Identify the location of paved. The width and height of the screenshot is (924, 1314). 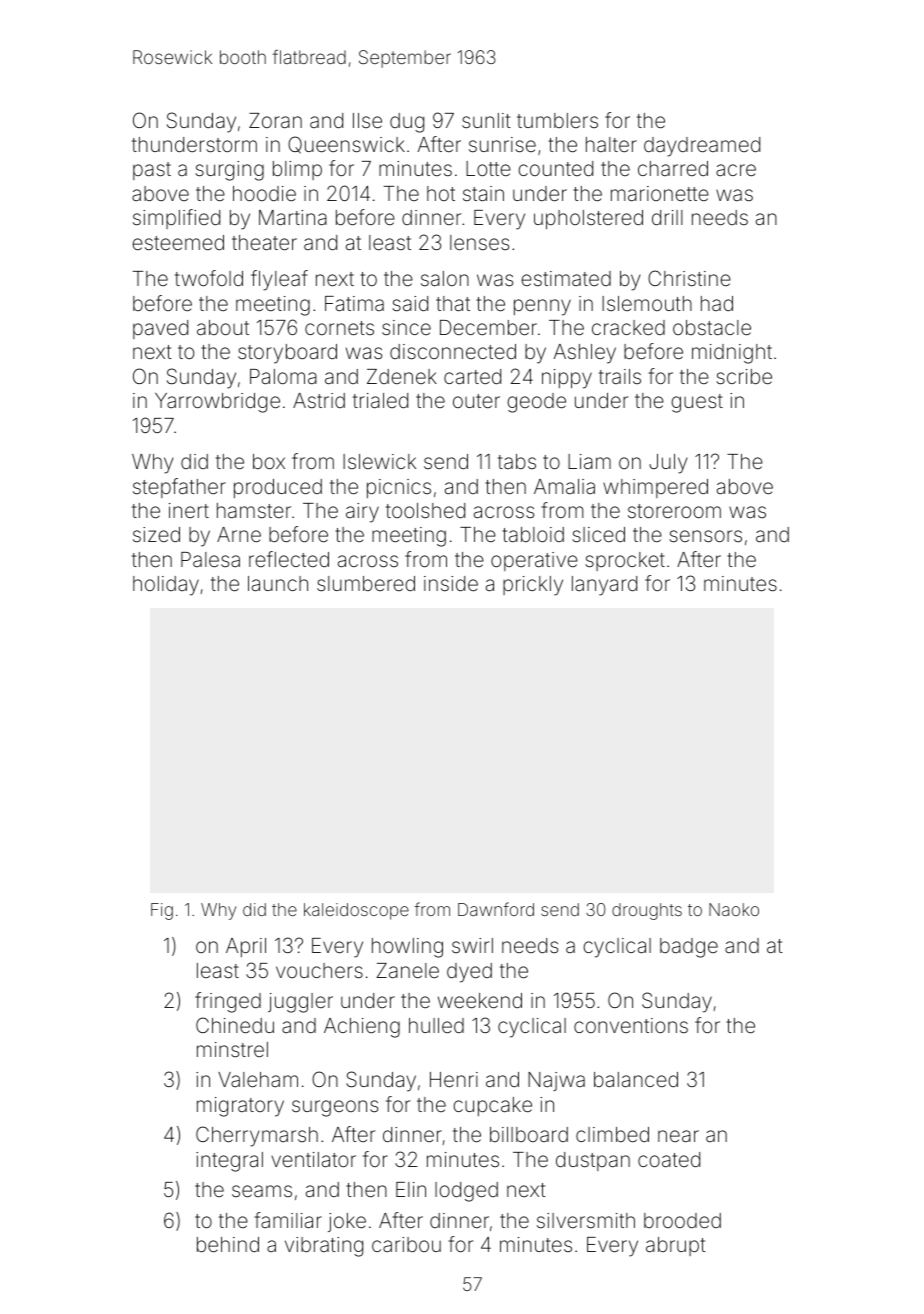
(160, 329).
